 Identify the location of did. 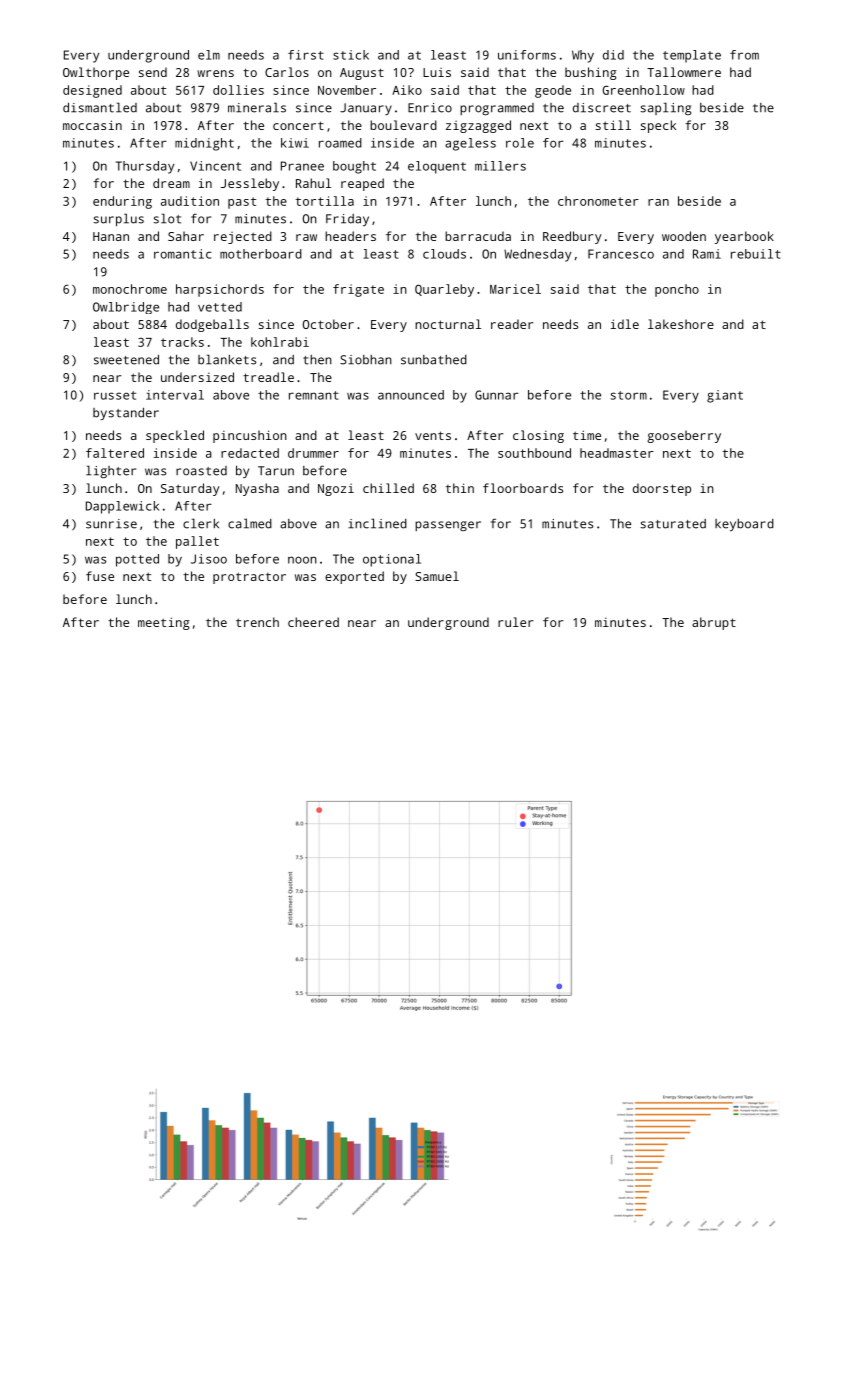
(613, 55).
